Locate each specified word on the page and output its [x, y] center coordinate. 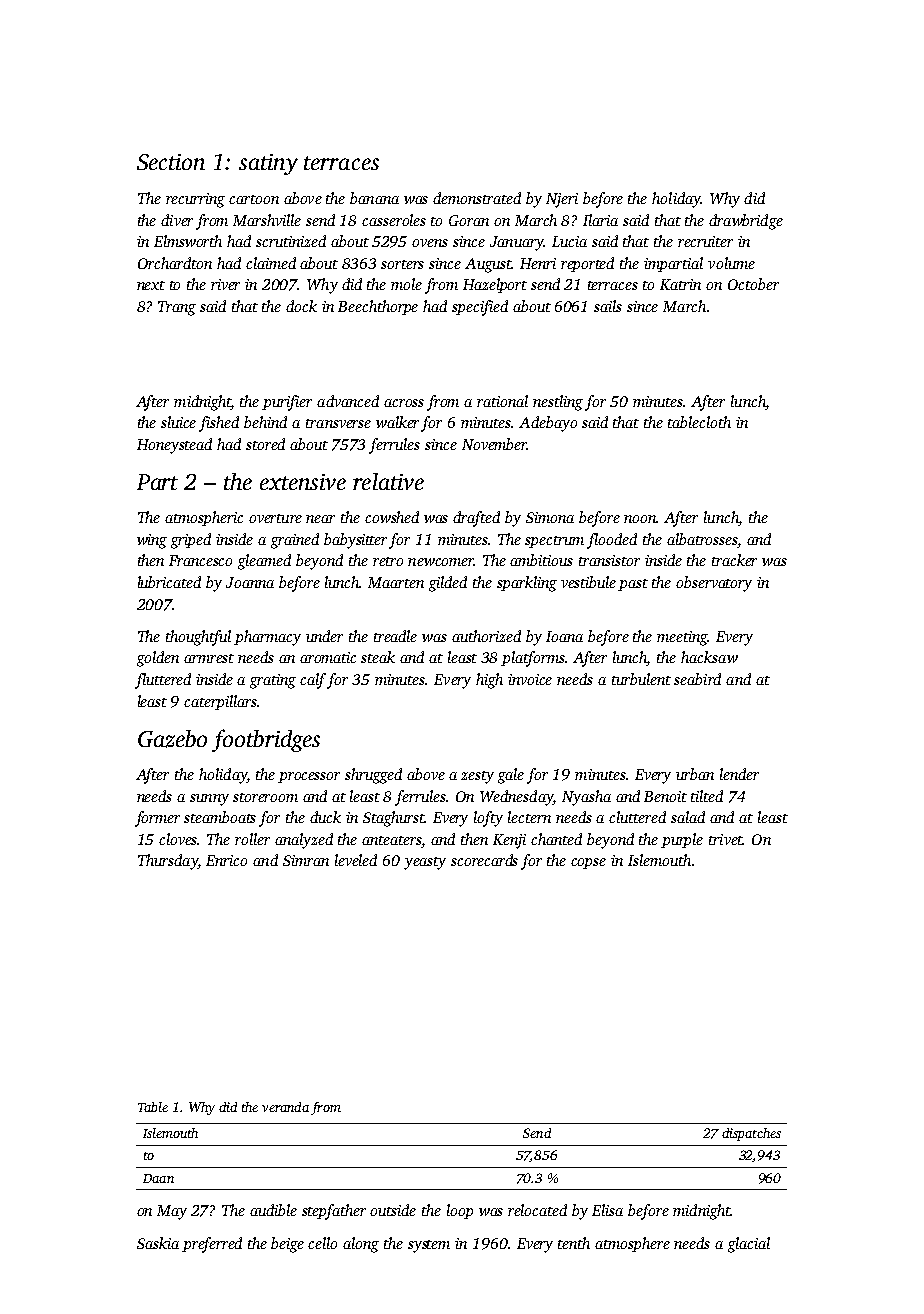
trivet [726, 839]
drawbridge [746, 222]
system [429, 1246]
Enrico [226, 860]
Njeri [562, 200]
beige [287, 1245]
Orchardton [175, 263]
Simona [550, 517]
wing [152, 541]
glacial [749, 1245]
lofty [488, 819]
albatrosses [702, 539]
